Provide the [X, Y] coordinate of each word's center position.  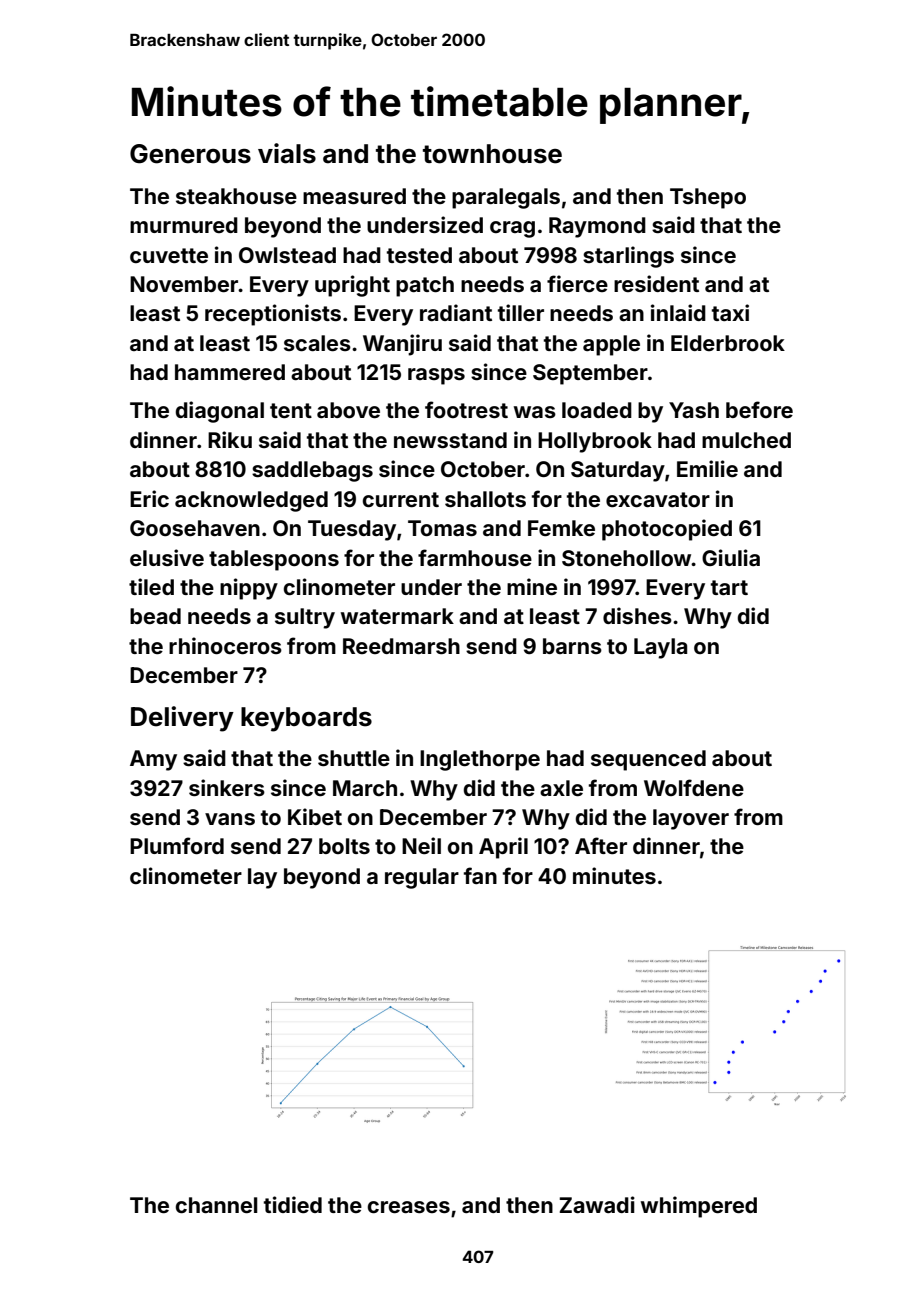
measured [354, 196]
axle [561, 788]
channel [217, 1205]
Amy [153, 760]
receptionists [273, 315]
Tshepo [708, 198]
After [601, 845]
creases [409, 1207]
